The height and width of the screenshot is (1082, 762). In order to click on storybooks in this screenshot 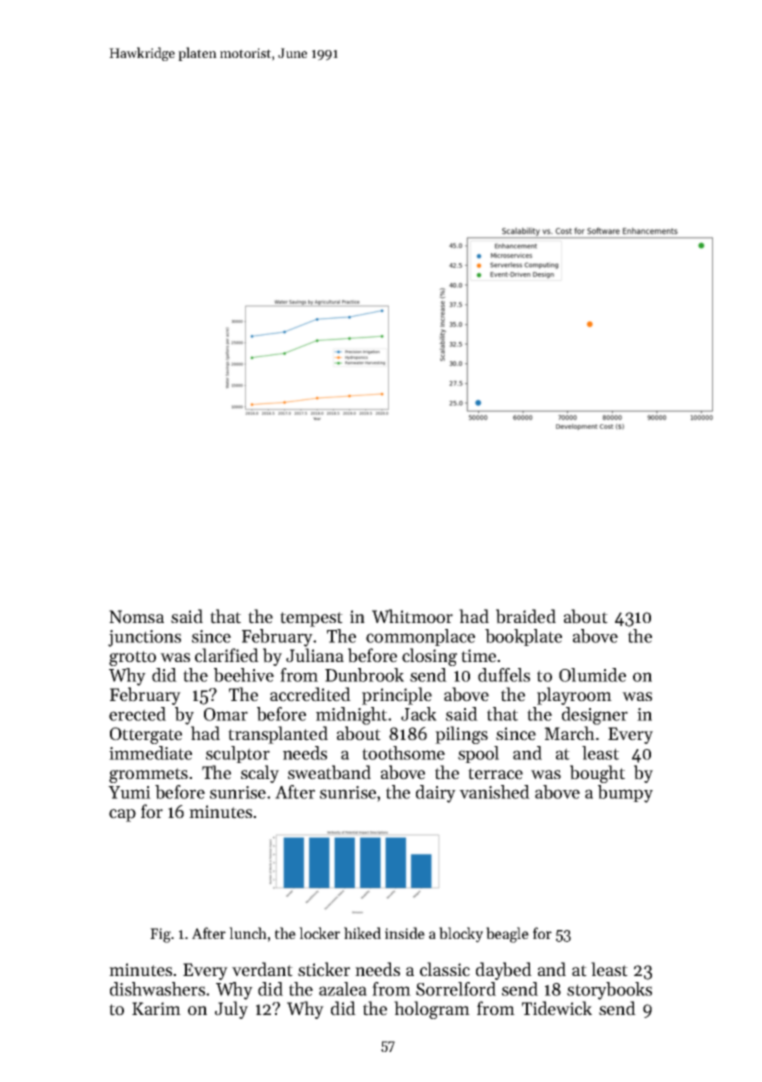, I will do `click(609, 991)`.
